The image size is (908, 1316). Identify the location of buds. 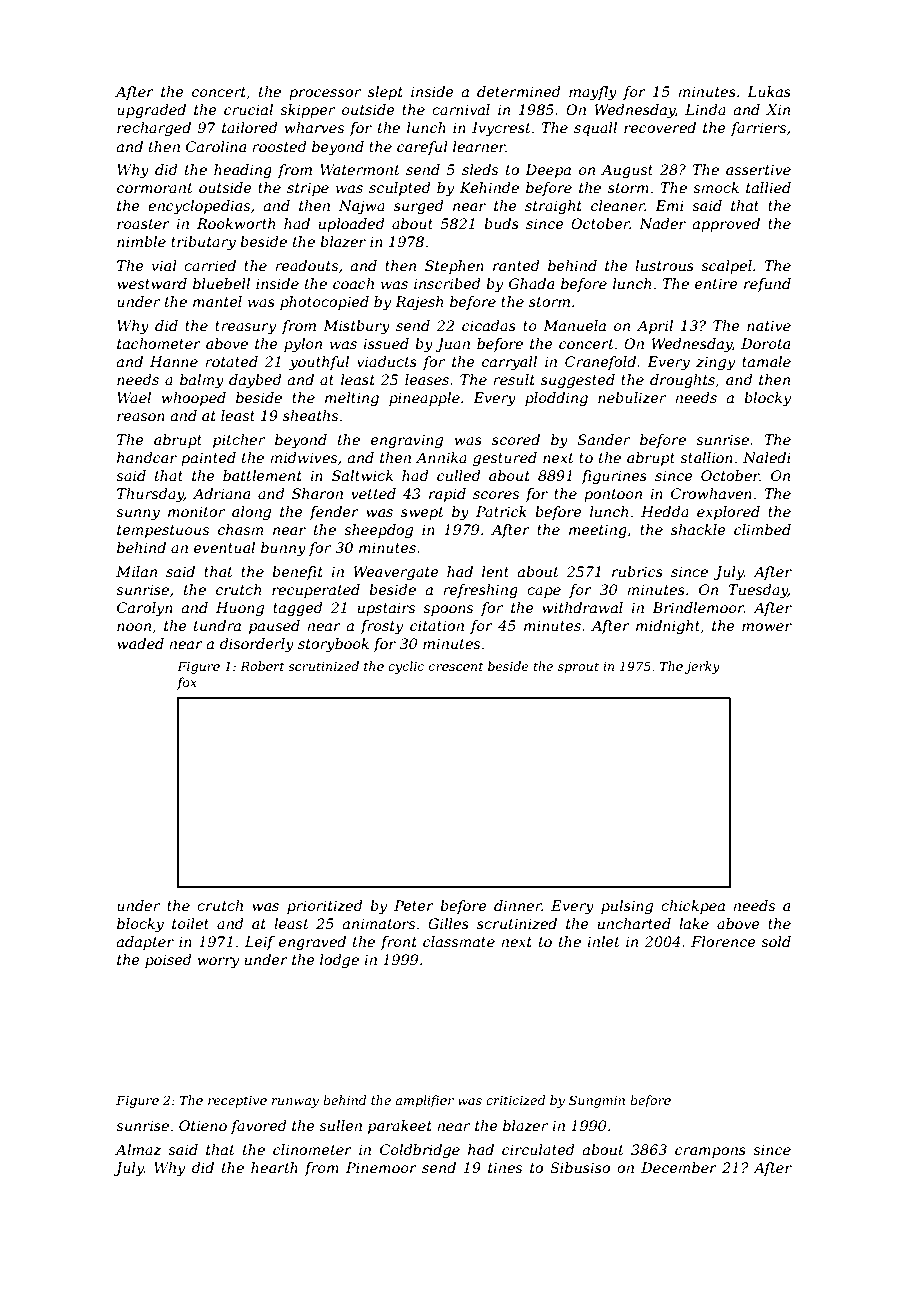
(501, 223).
